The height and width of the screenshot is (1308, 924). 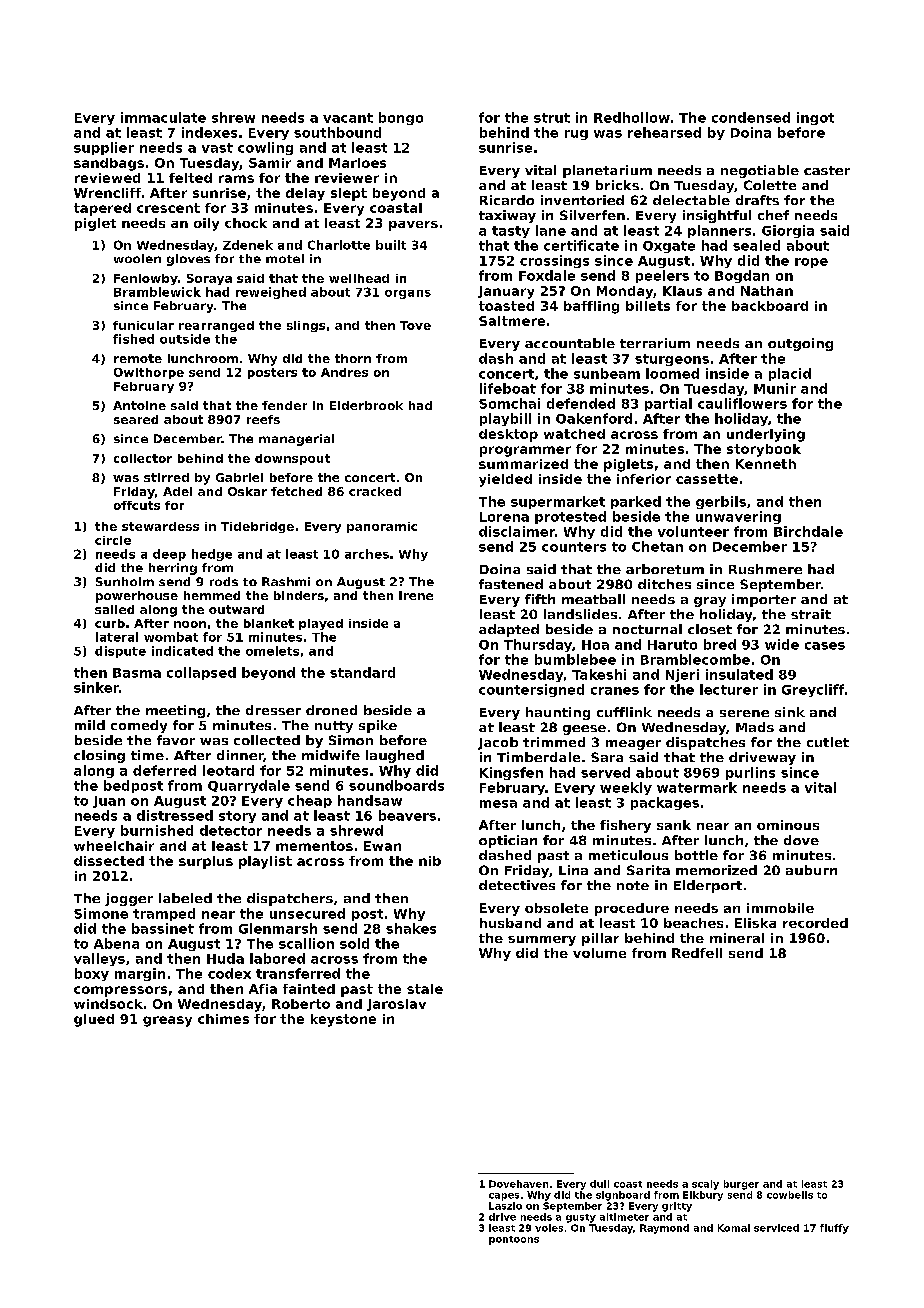 What do you see at coordinates (136, 419) in the screenshot?
I see `seared` at bounding box center [136, 419].
